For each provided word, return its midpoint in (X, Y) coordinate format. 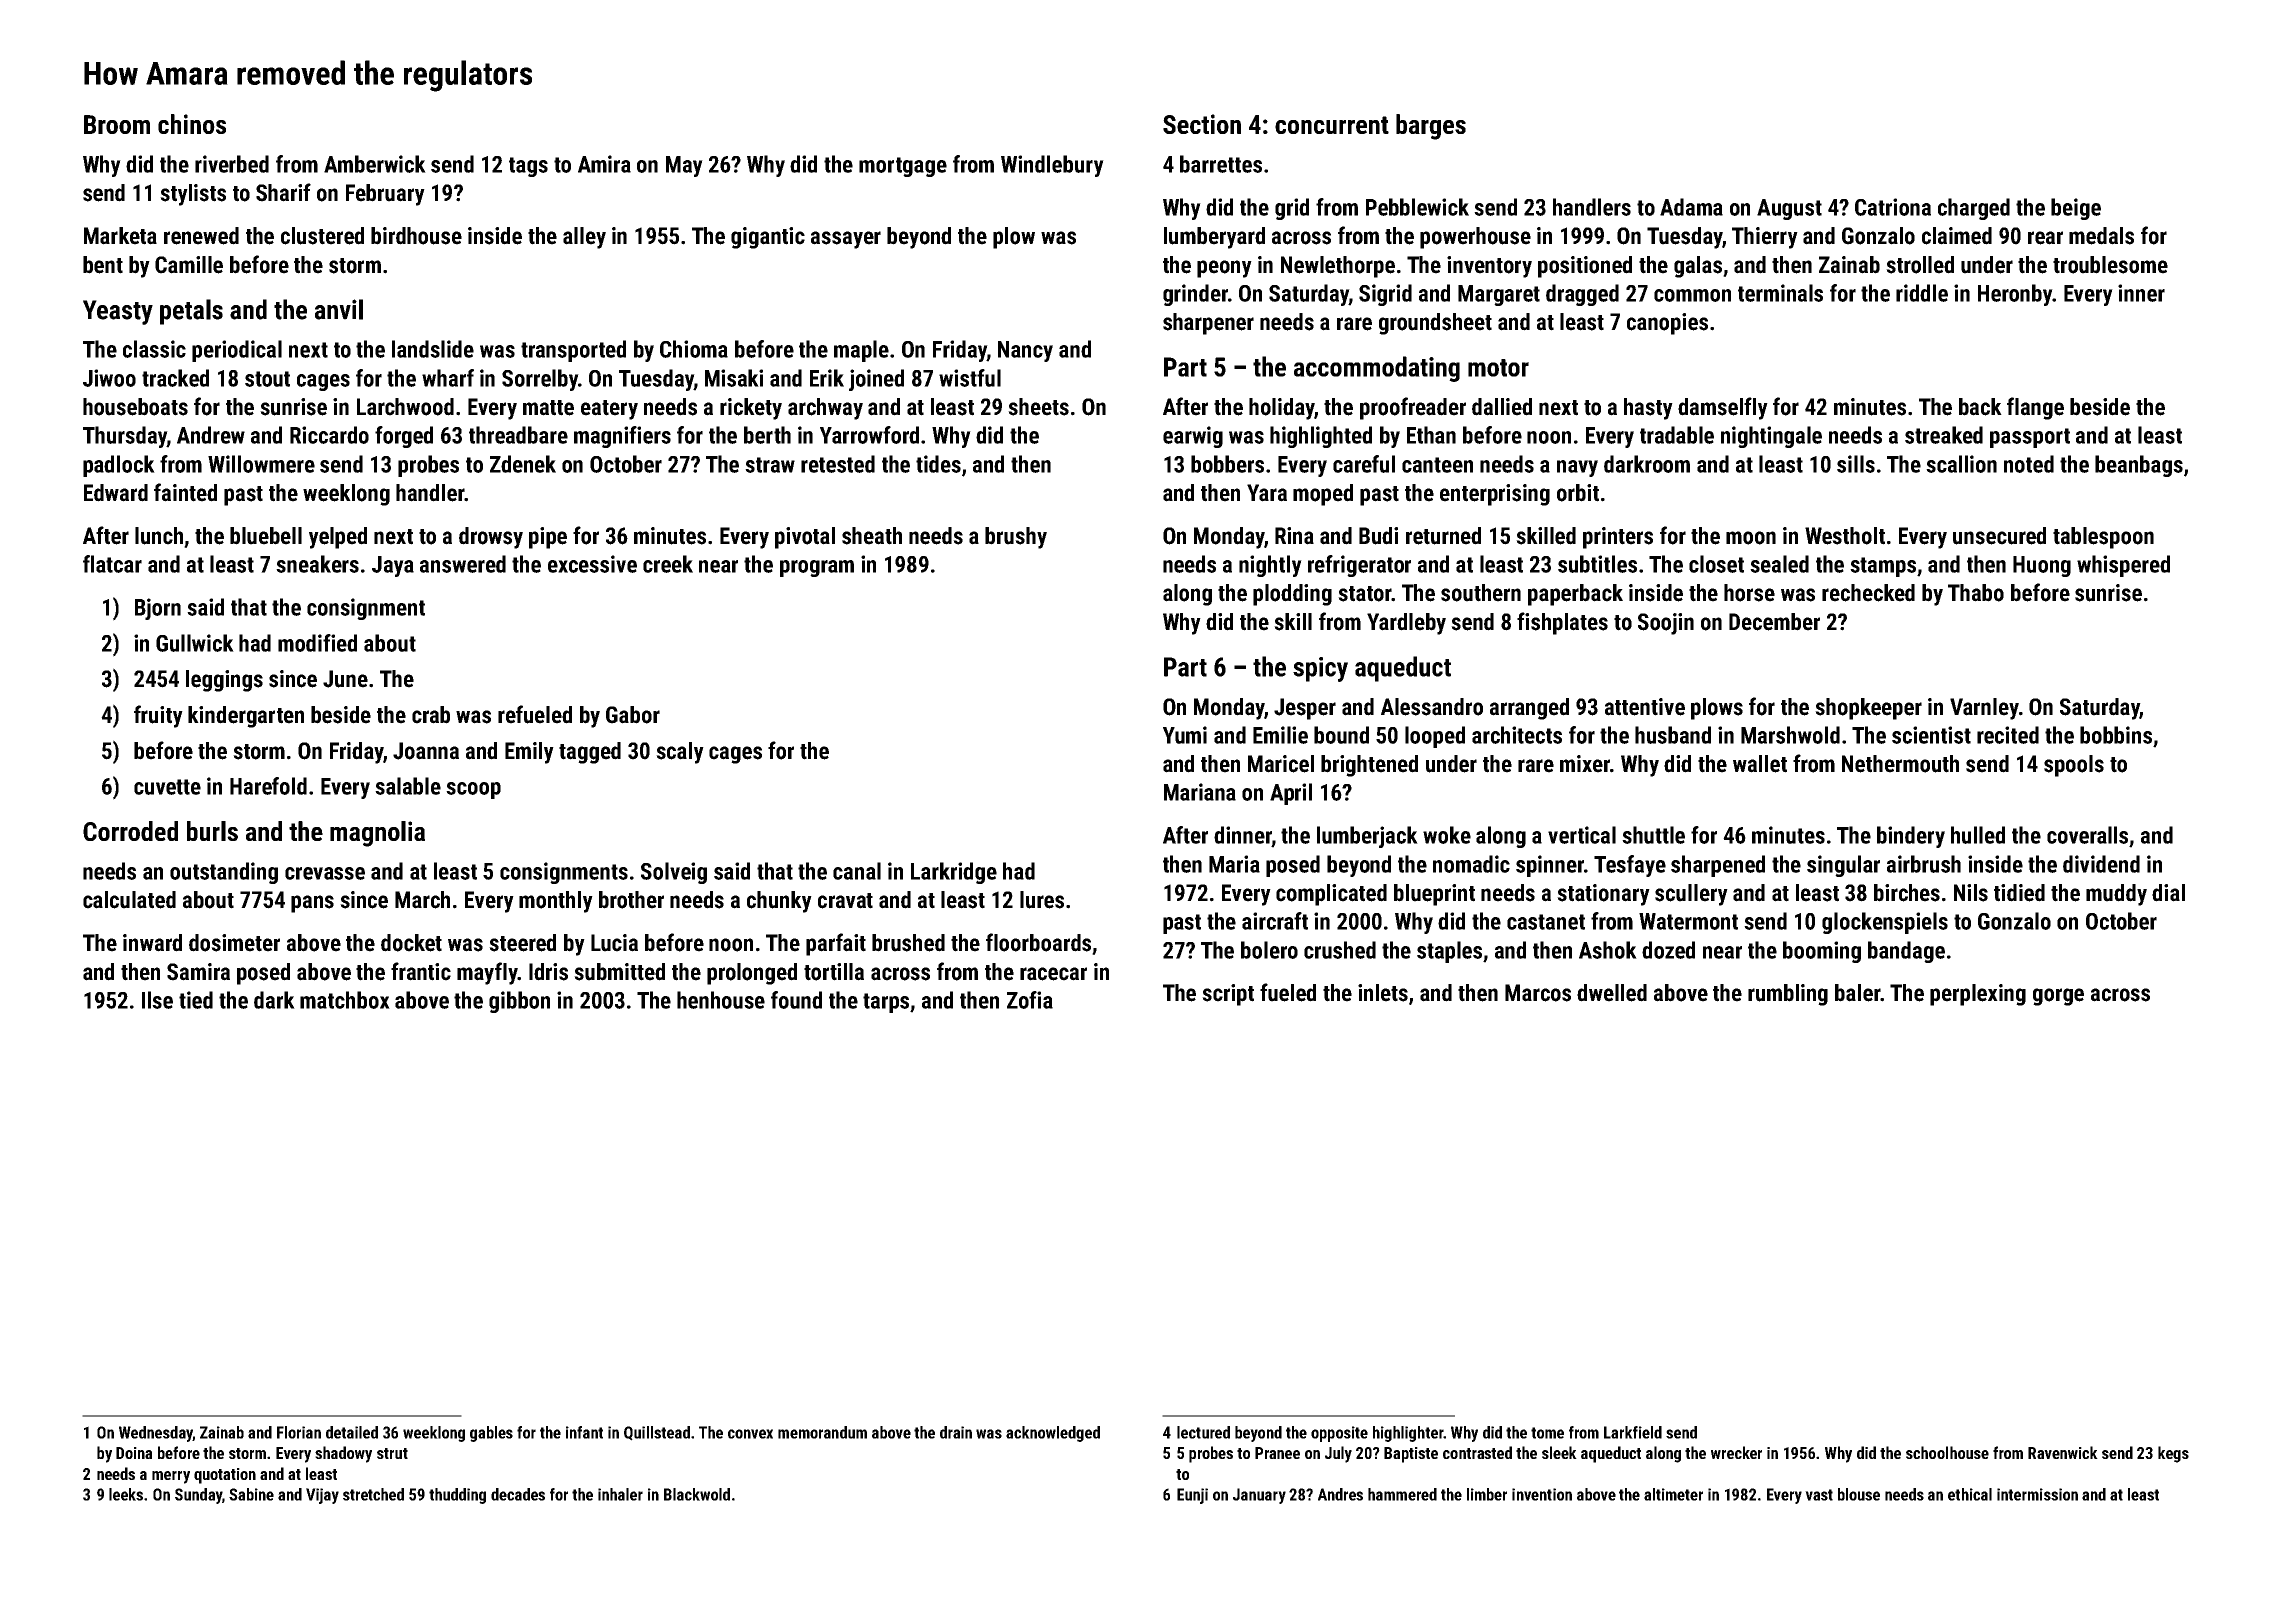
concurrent (1332, 125)
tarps (886, 1003)
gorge (2058, 997)
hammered (1402, 1494)
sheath (872, 536)
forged (404, 437)
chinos (192, 124)
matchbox (345, 1000)
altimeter (1673, 1494)
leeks (126, 1494)
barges (1431, 127)
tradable (1677, 435)
